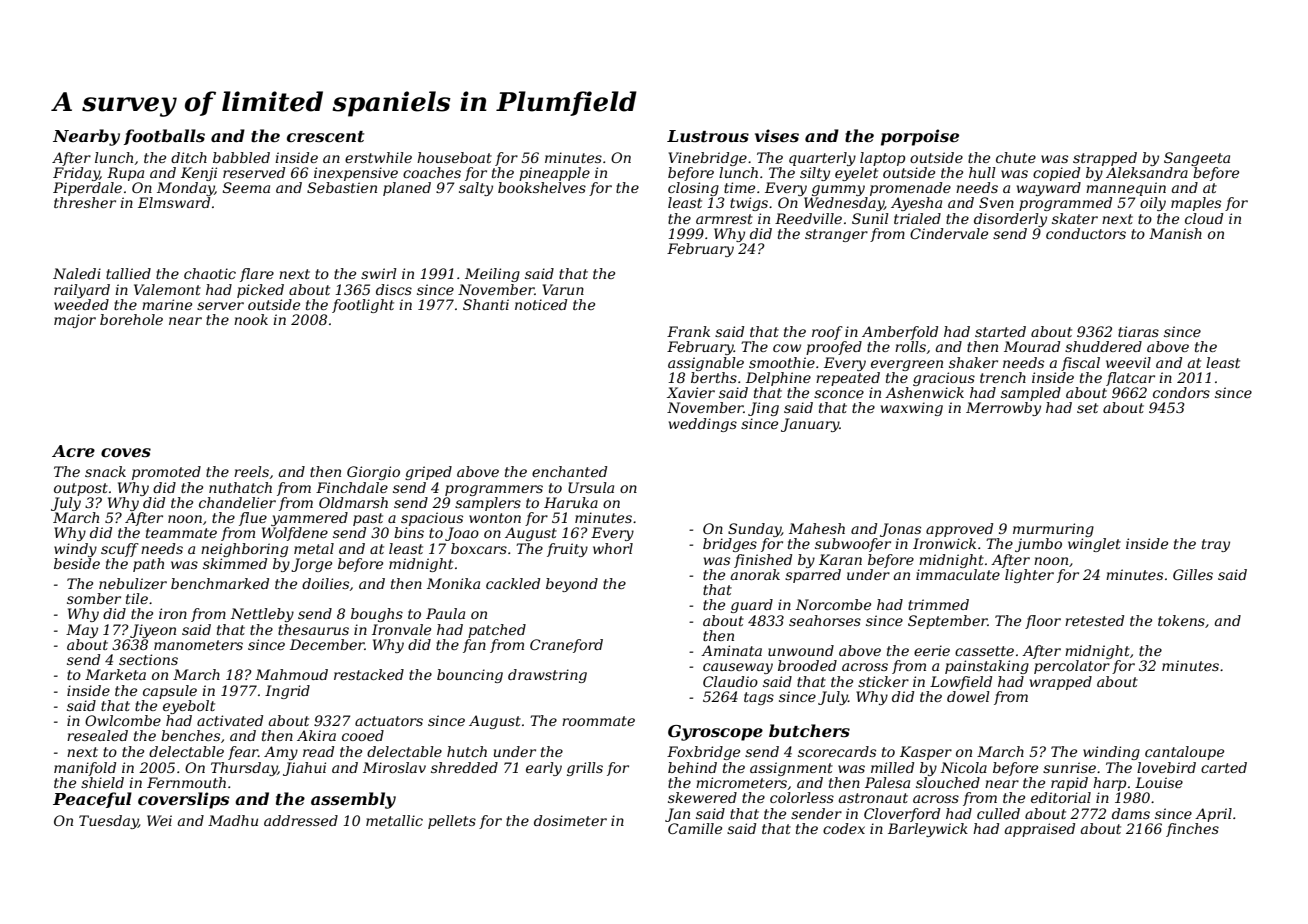 This screenshot has width=1308, height=924. I want to click on Sangeeta, so click(1197, 159).
